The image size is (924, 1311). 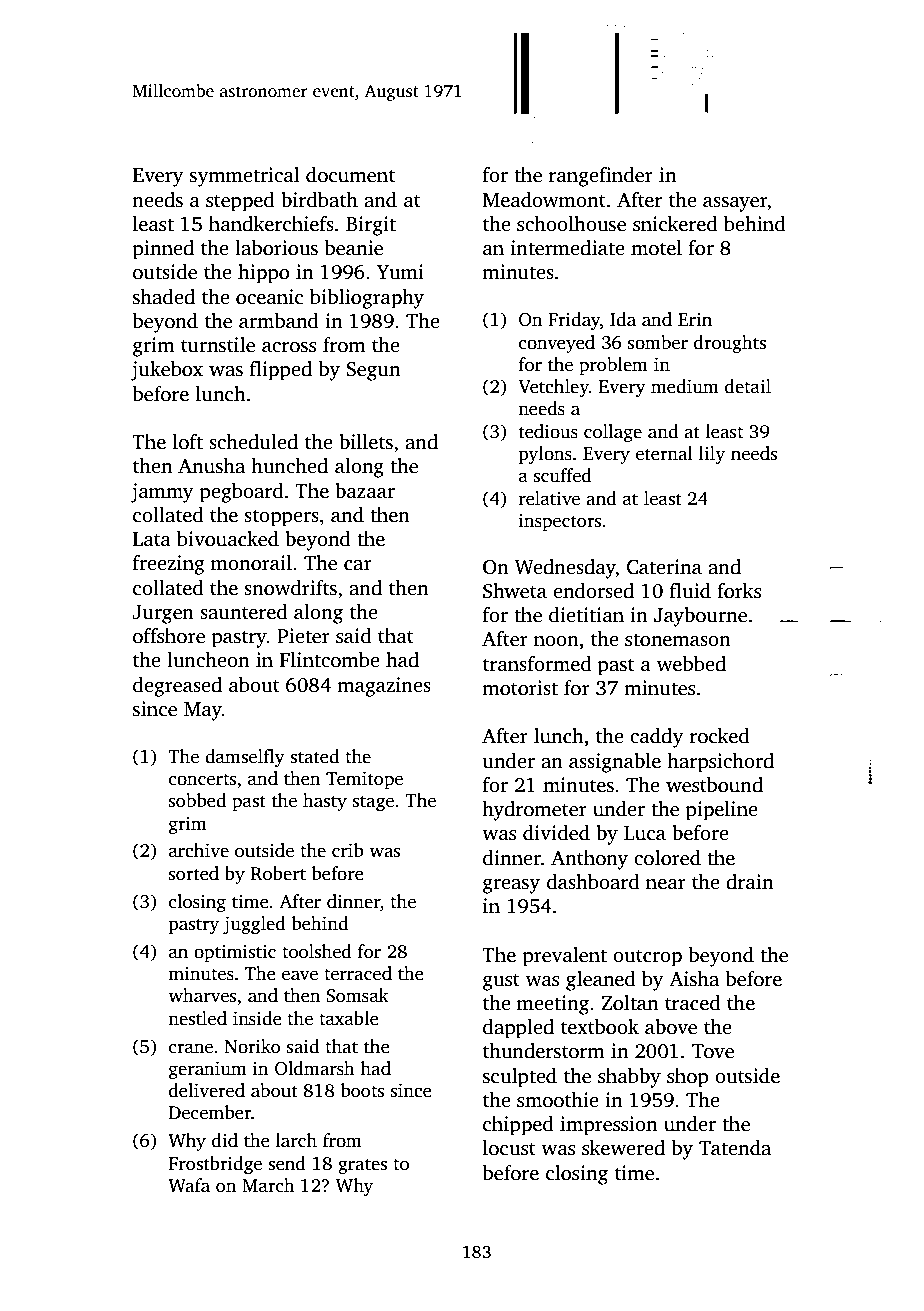 I want to click on harpsichord, so click(x=720, y=763).
